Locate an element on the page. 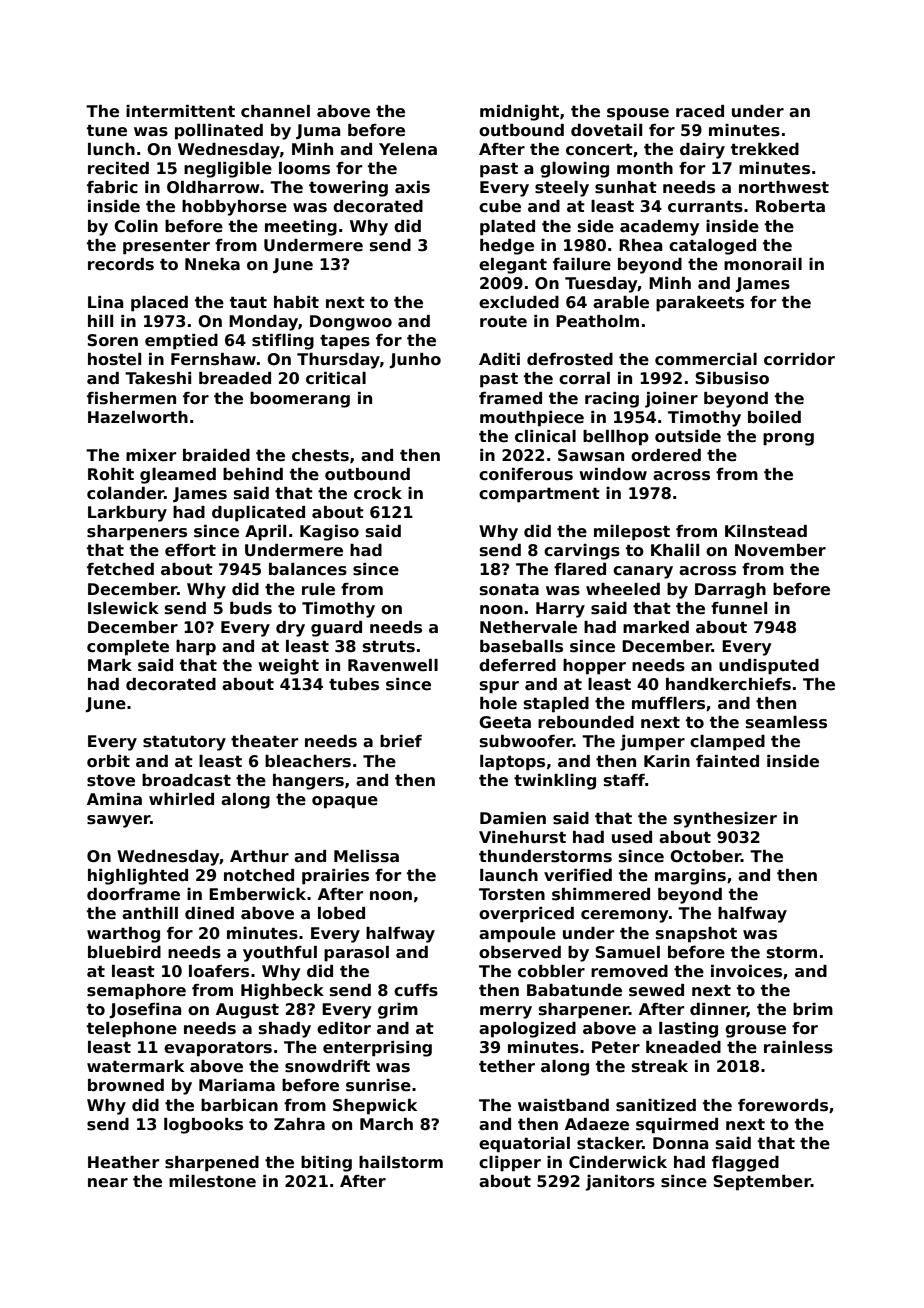  meeting is located at coordinates (301, 228).
